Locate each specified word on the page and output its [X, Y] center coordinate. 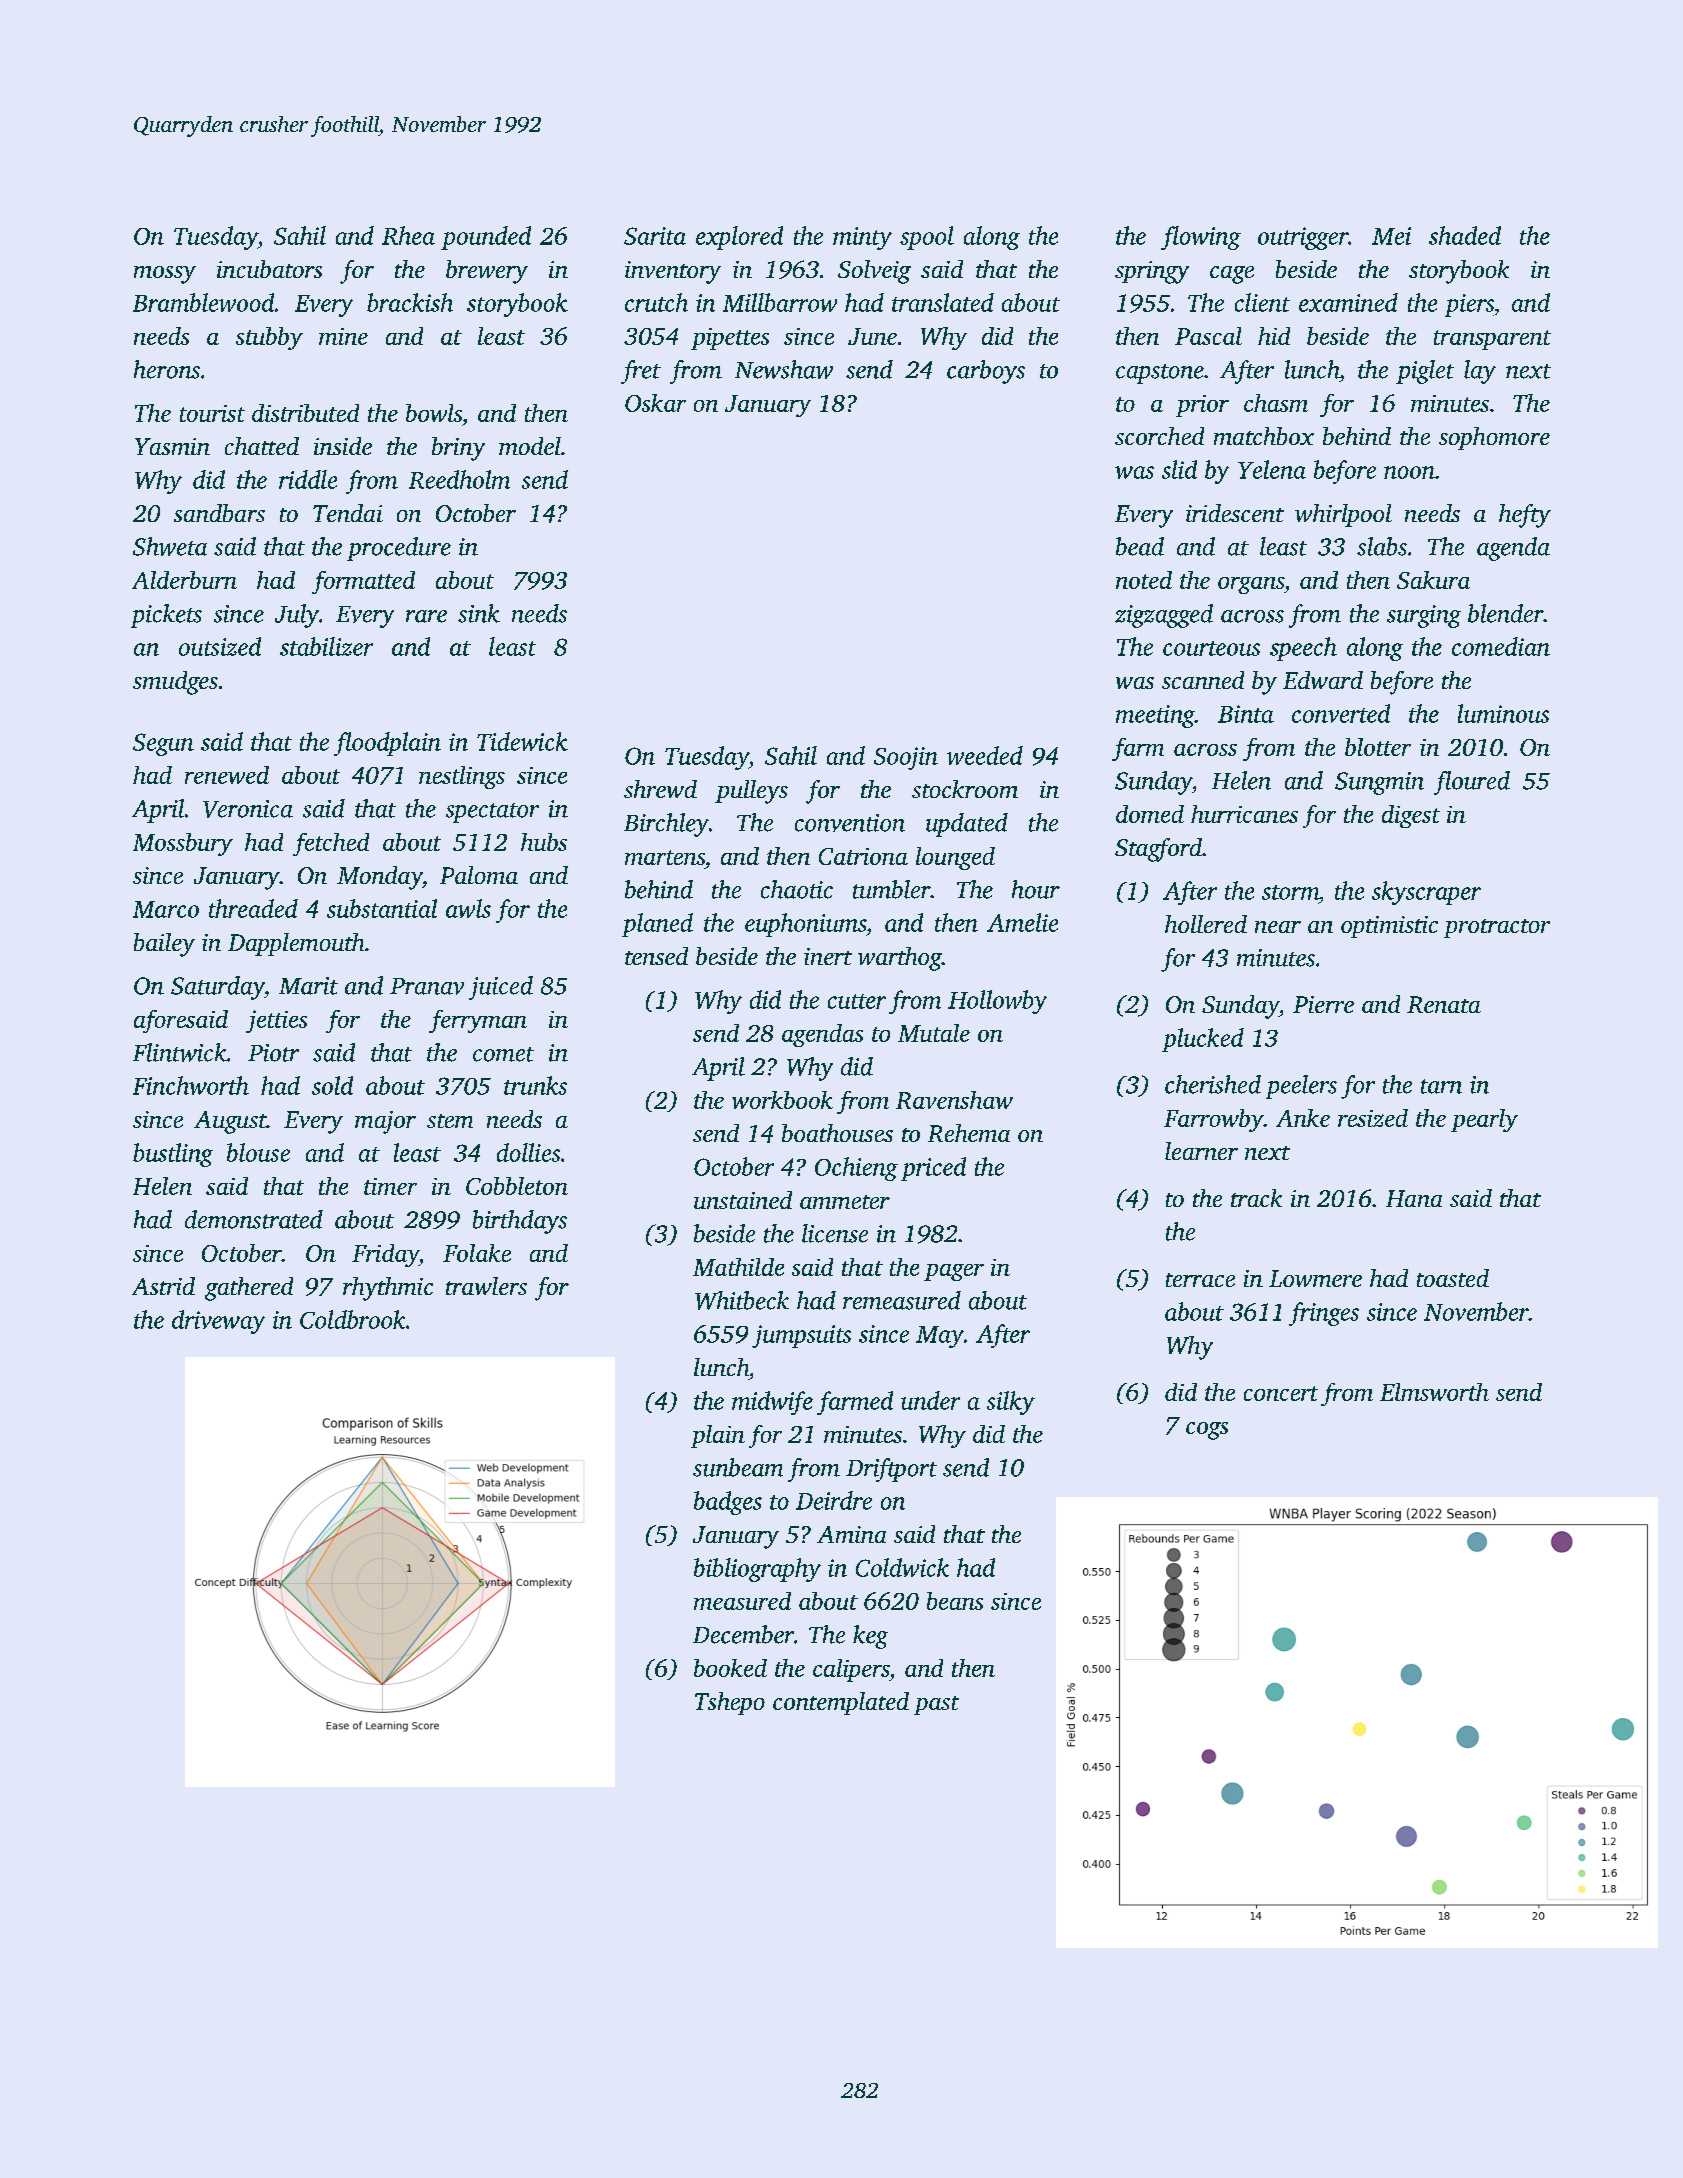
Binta [1246, 714]
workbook [782, 1100]
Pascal [1208, 336]
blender [1506, 613]
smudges [175, 683]
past [936, 1705]
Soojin [906, 758]
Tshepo [730, 1703]
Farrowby [1214, 1120]
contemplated [841, 1703]
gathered [249, 1289]
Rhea [408, 235]
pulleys [751, 792]
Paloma [479, 875]
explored [739, 238]
